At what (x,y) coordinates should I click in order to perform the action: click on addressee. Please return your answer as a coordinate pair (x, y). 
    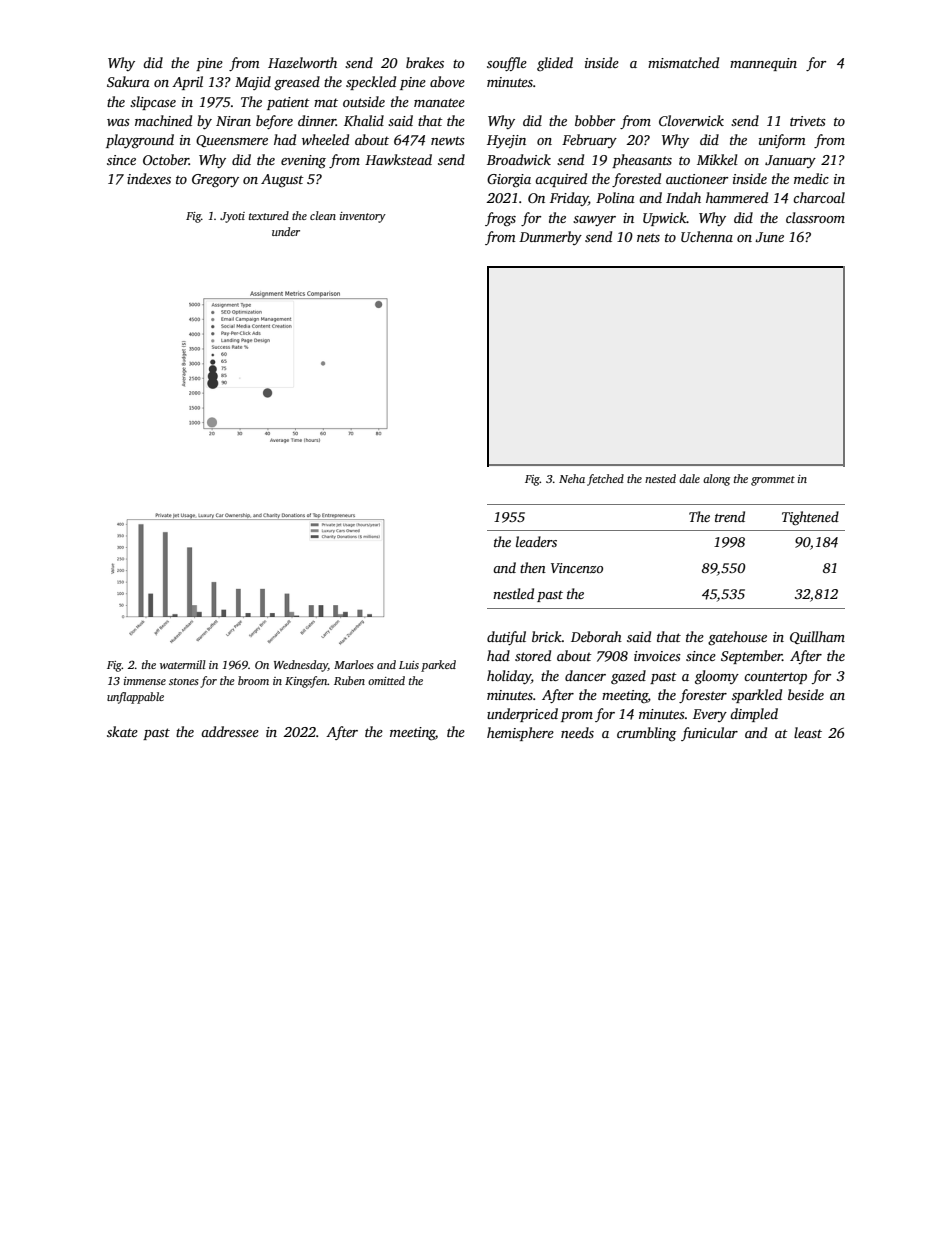
    Looking at the image, I should click on (230, 731).
